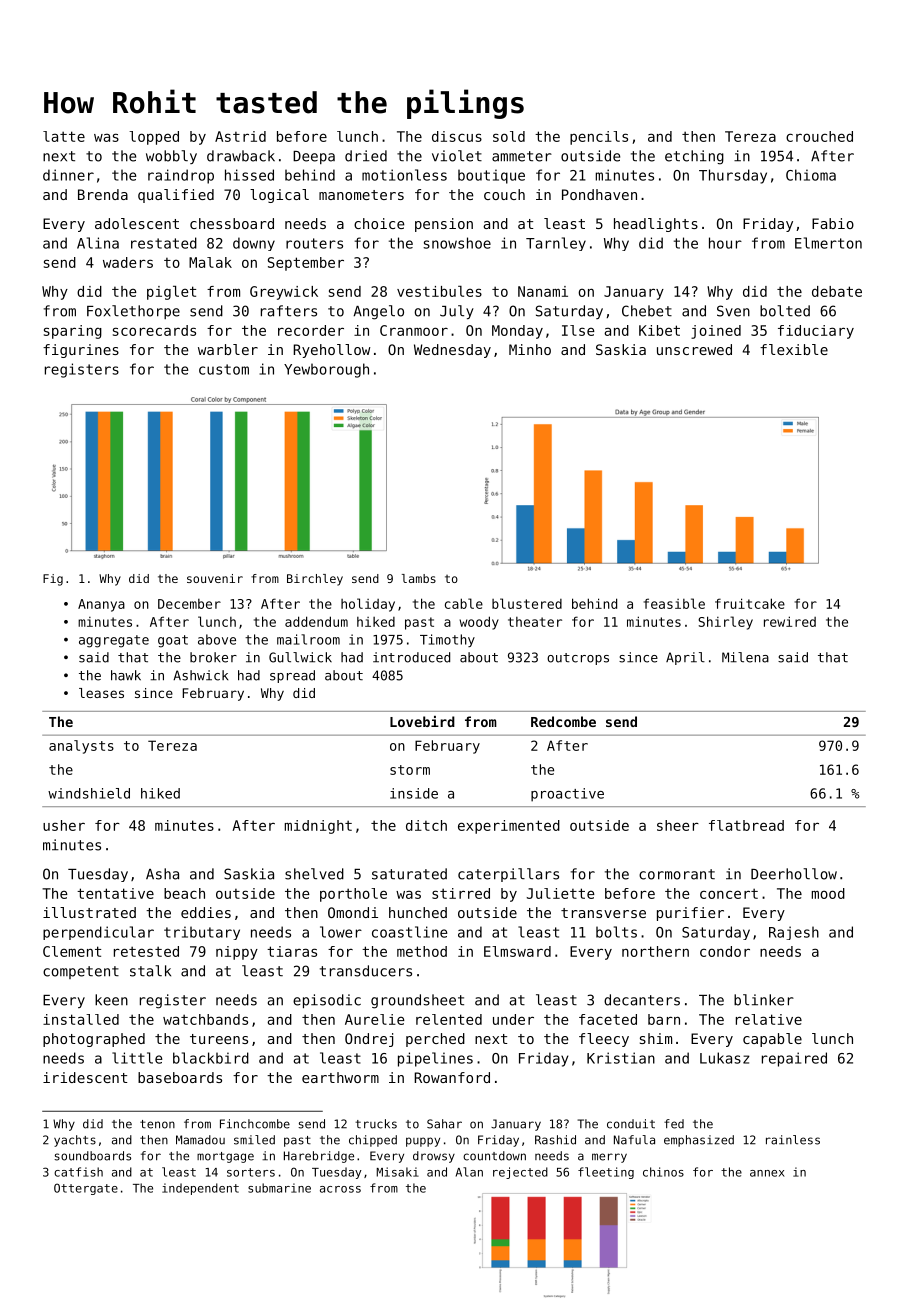 The height and width of the screenshot is (1316, 908). I want to click on Fabio, so click(833, 223).
